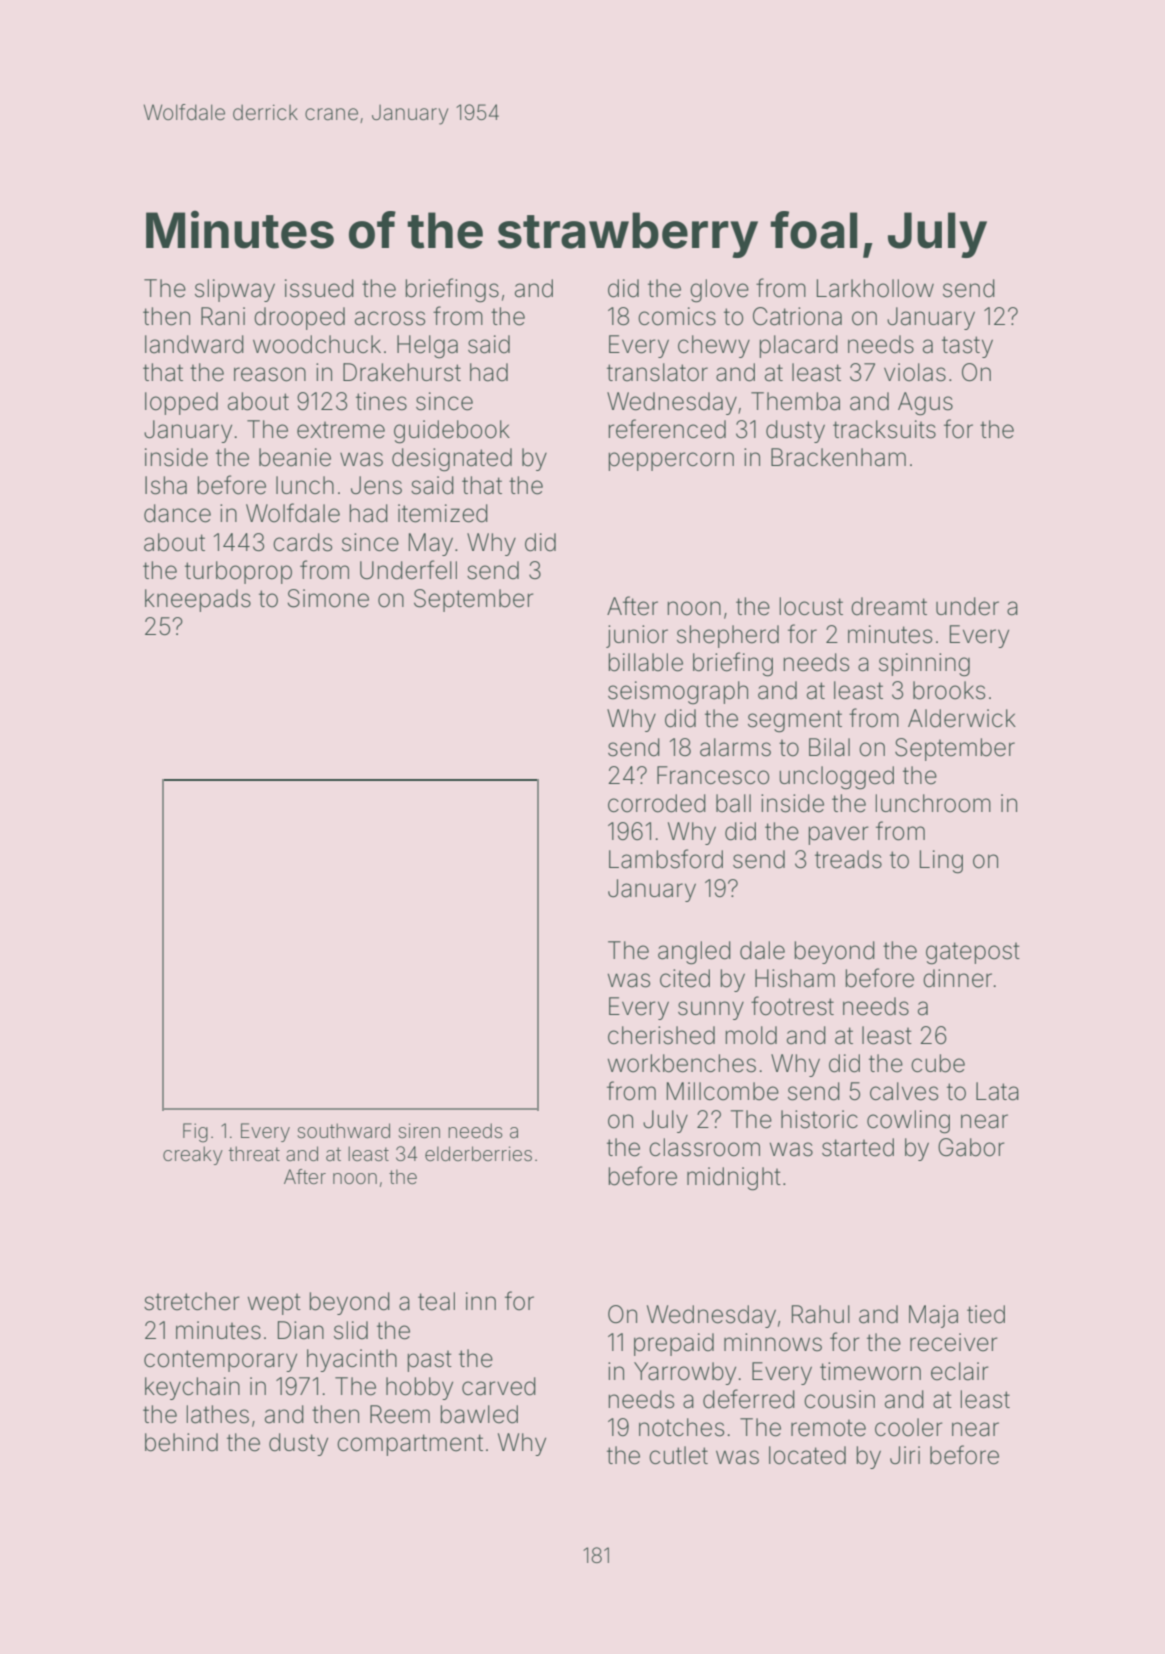  What do you see at coordinates (821, 1314) in the page?
I see `Rahul` at bounding box center [821, 1314].
